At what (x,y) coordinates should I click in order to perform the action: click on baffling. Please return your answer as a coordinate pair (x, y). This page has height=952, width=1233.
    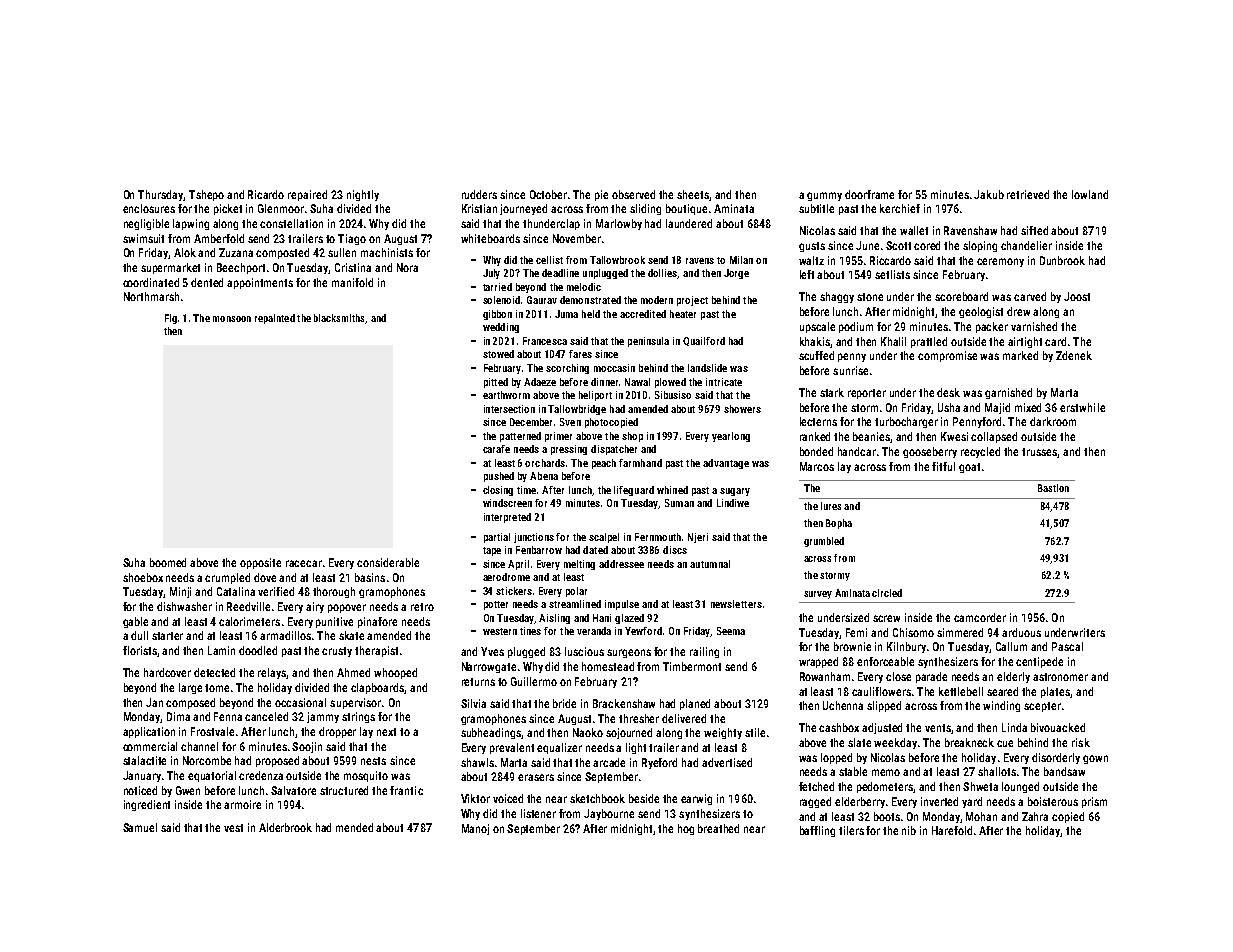
    Looking at the image, I should click on (817, 831).
